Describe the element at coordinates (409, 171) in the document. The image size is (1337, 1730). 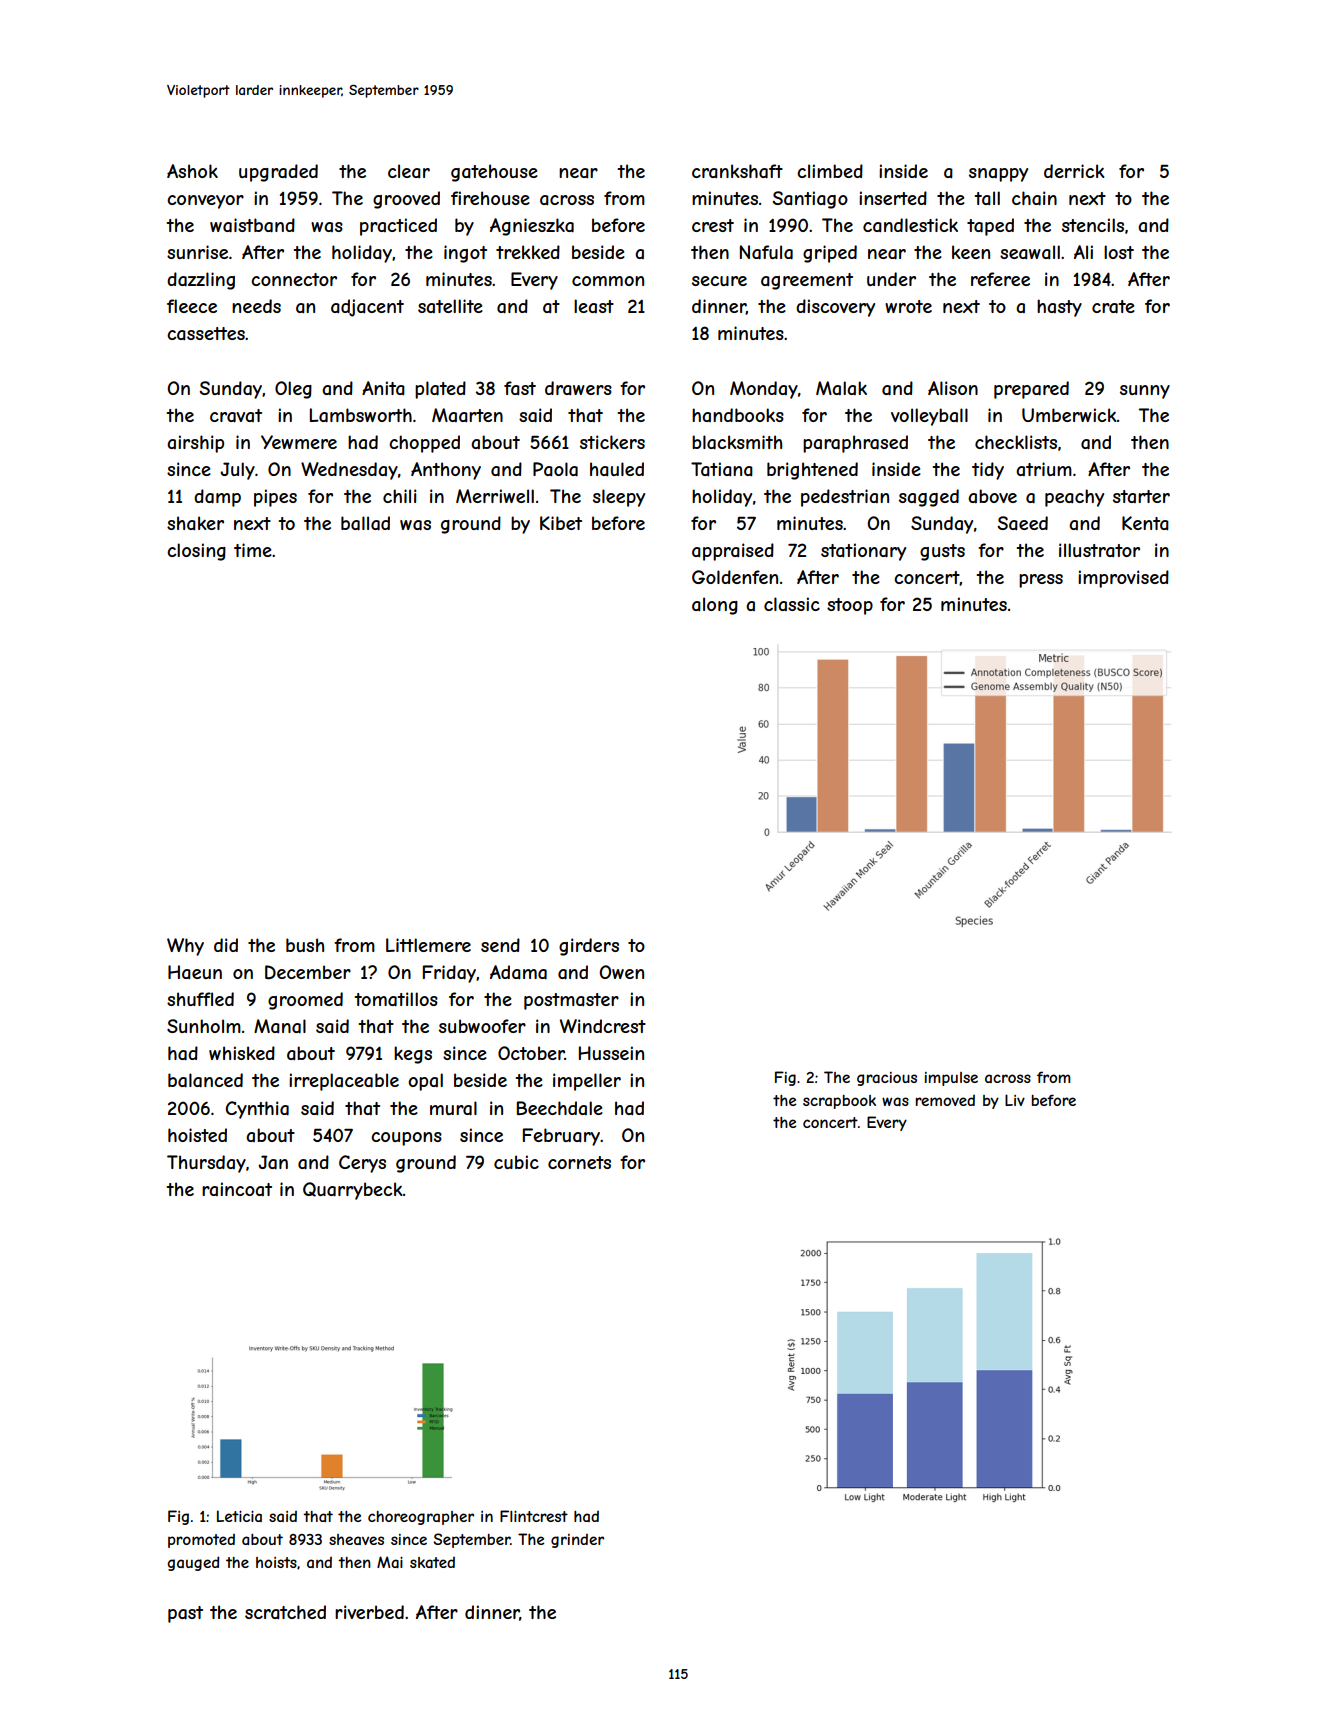
I see `clear` at that location.
